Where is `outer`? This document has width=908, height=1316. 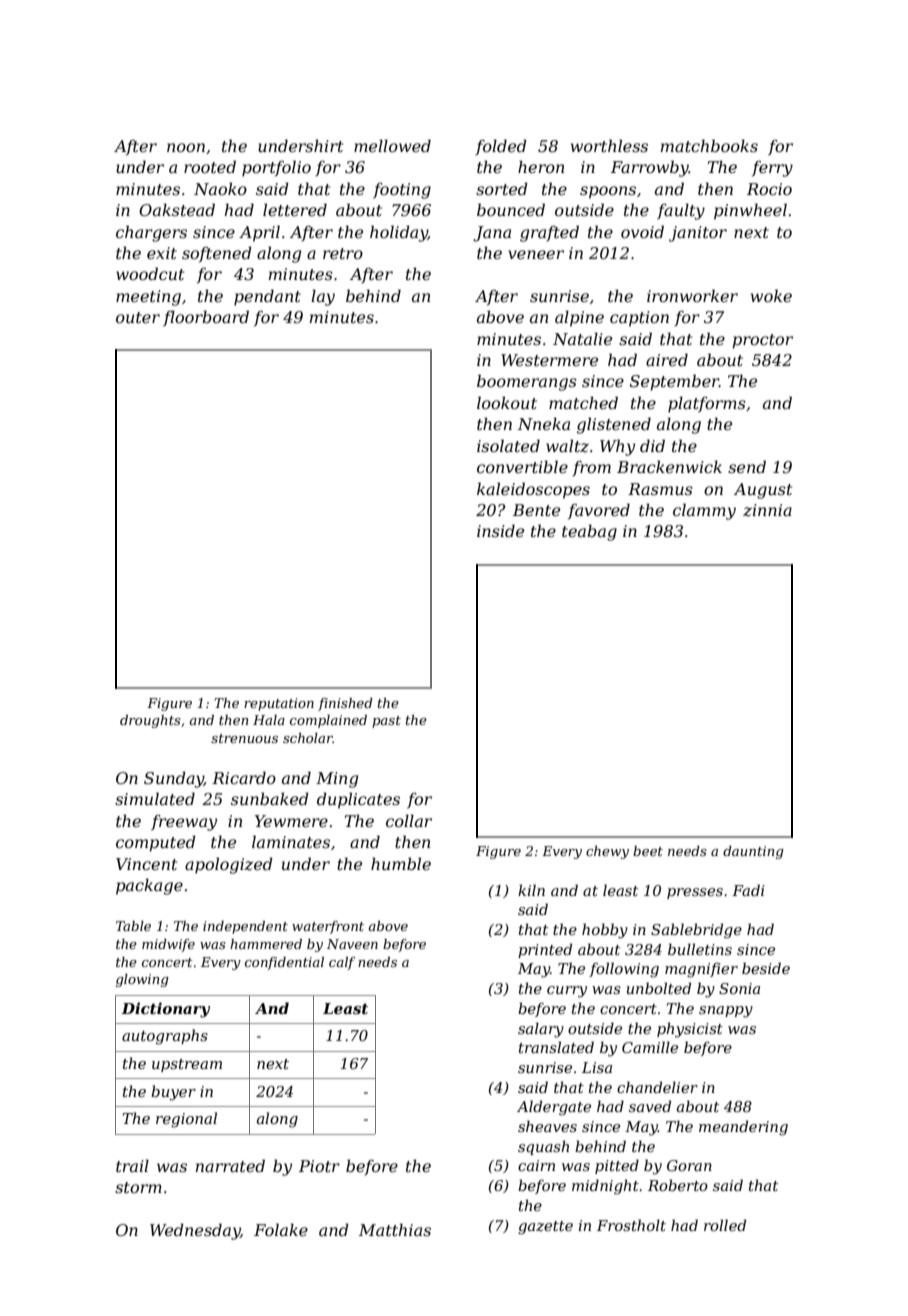 outer is located at coordinates (138, 317).
